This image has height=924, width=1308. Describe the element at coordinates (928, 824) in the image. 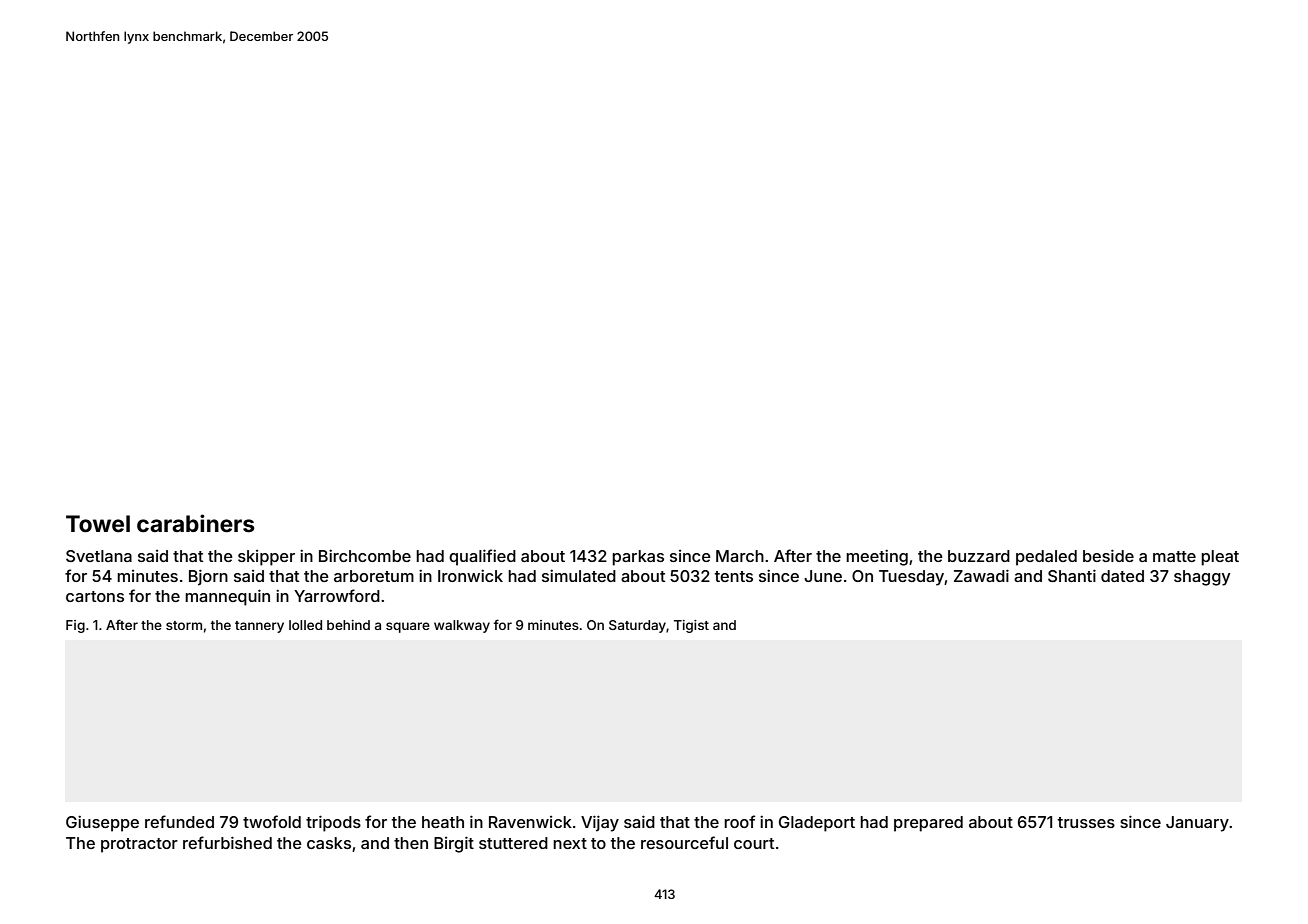

I see `prepared` at that location.
